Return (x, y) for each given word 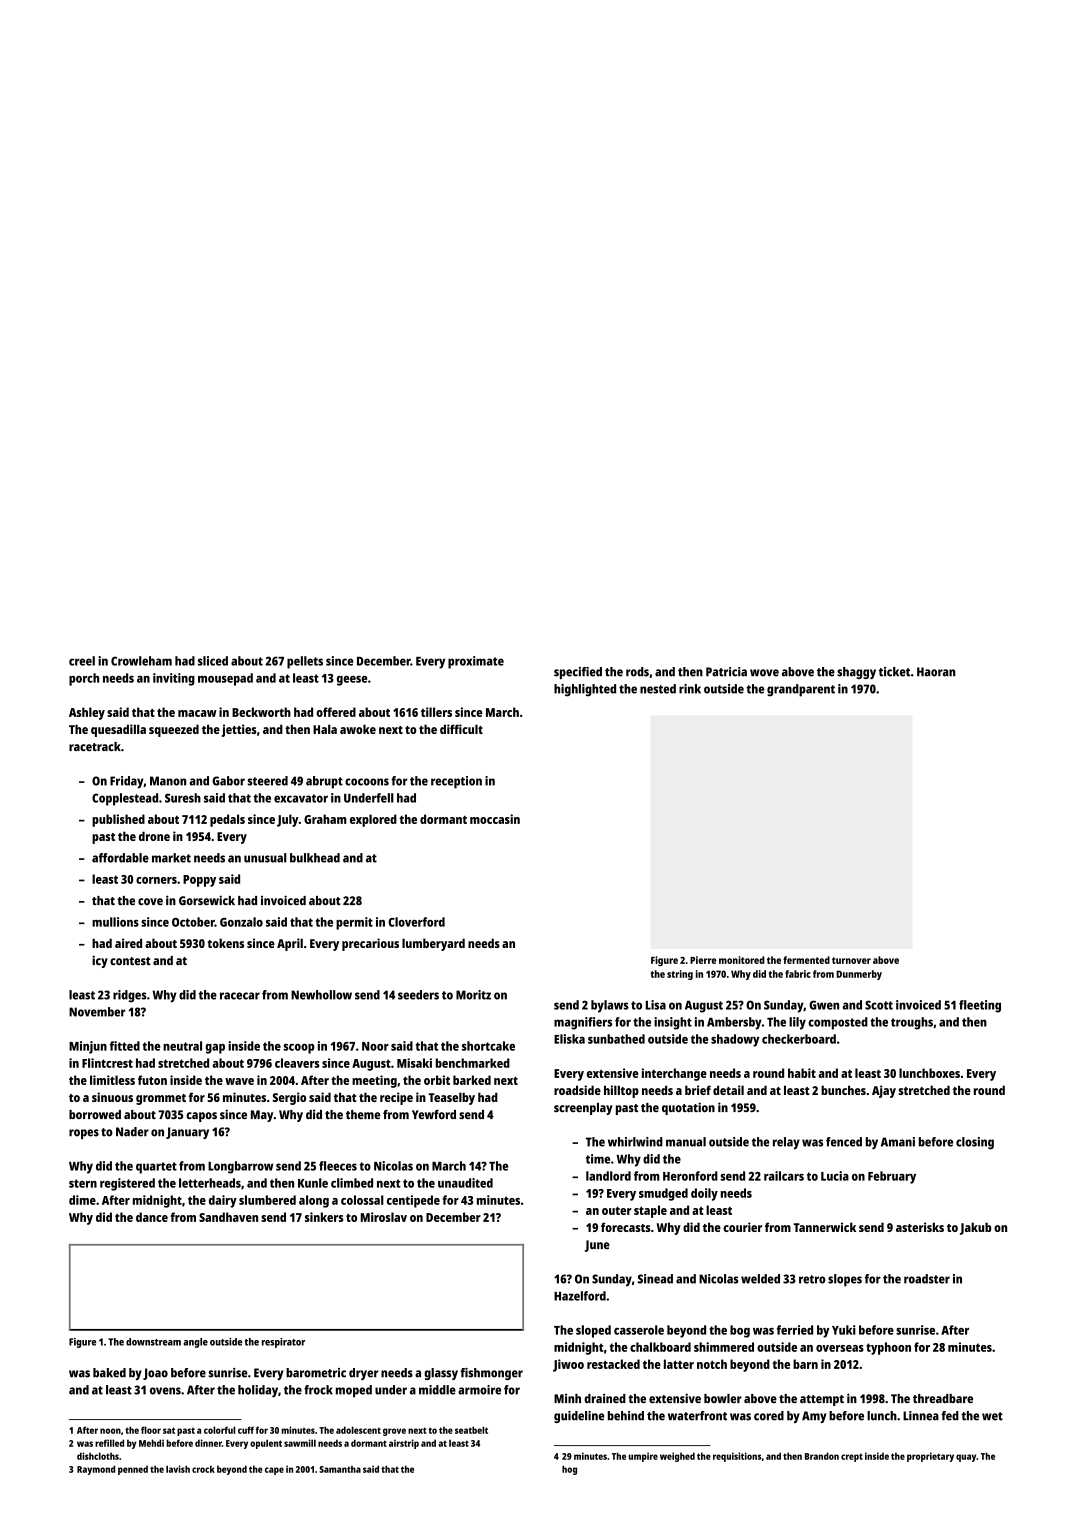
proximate (476, 662)
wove (764, 673)
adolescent (358, 1430)
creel (82, 661)
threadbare (943, 1398)
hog (569, 1470)
